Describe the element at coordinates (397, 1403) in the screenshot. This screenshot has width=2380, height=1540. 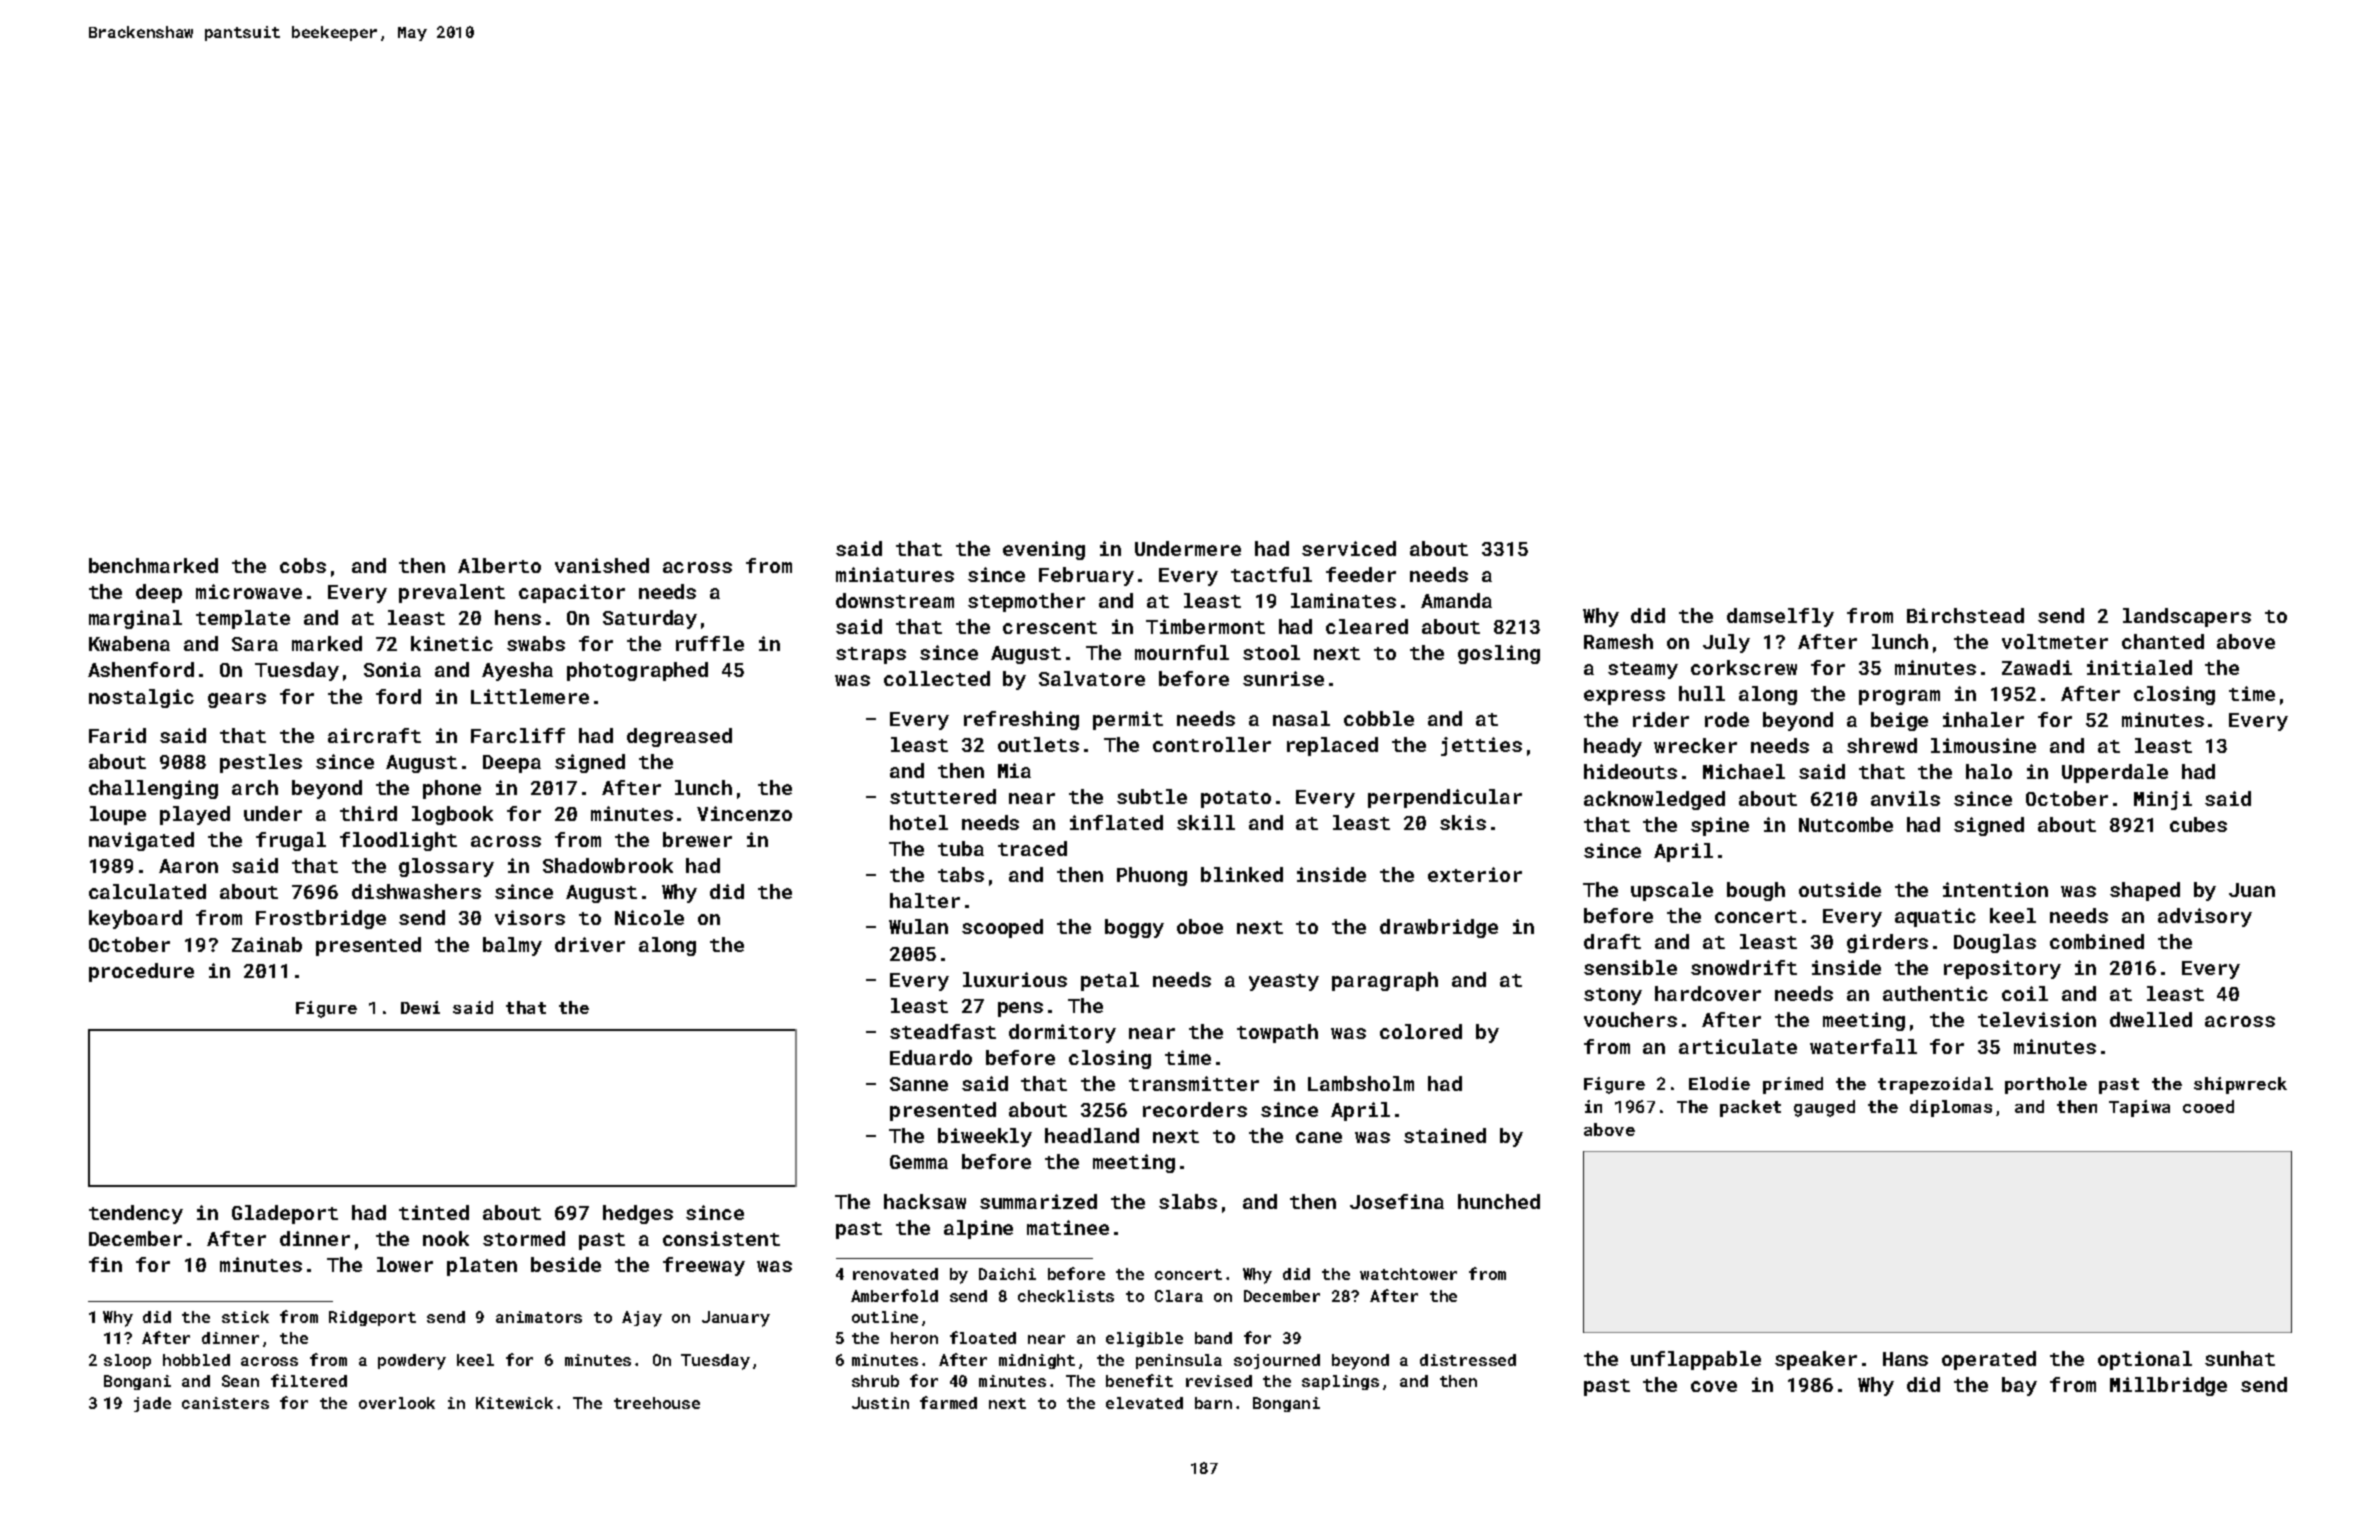
I see `overlook` at that location.
